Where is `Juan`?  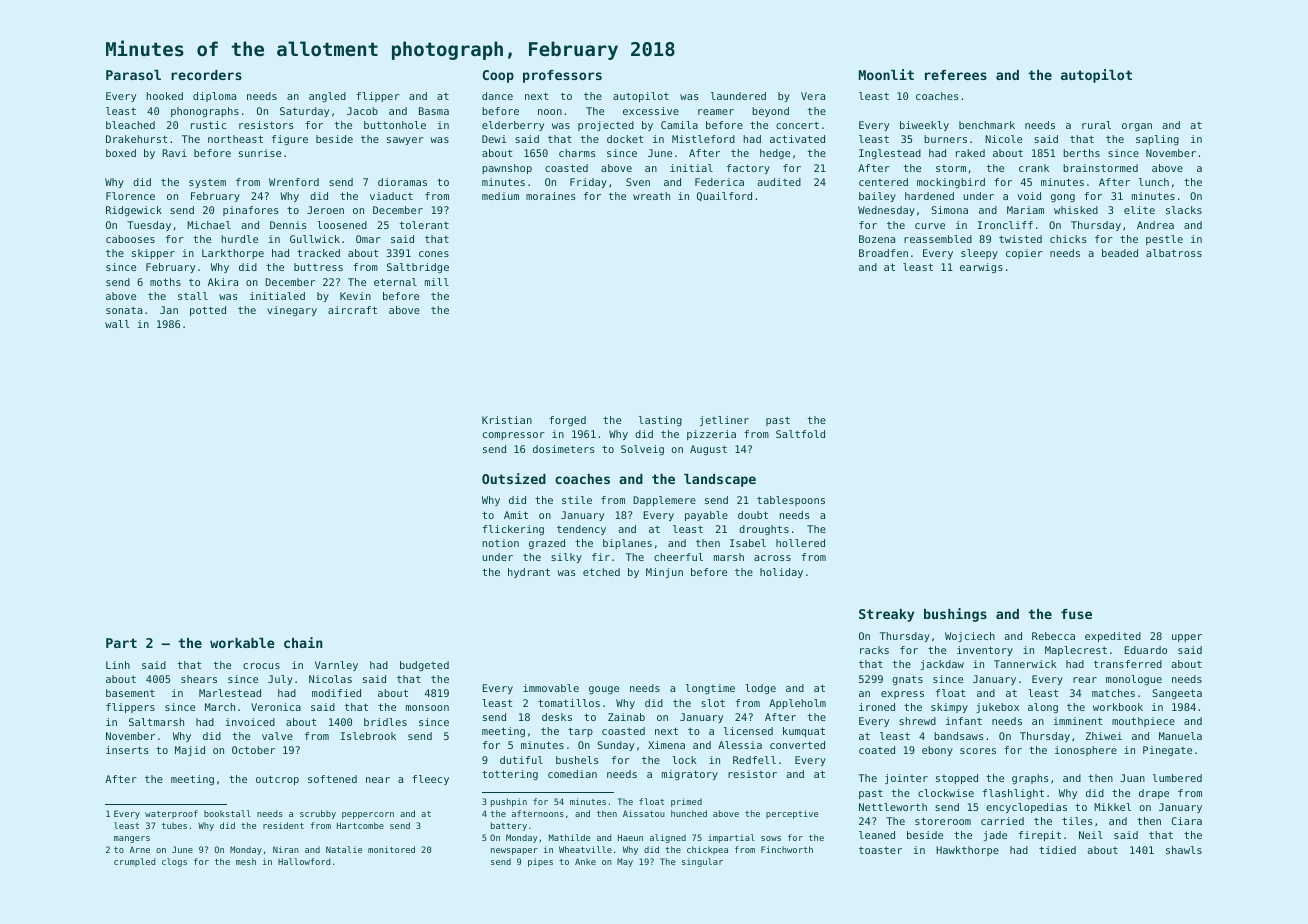 Juan is located at coordinates (1132, 778).
